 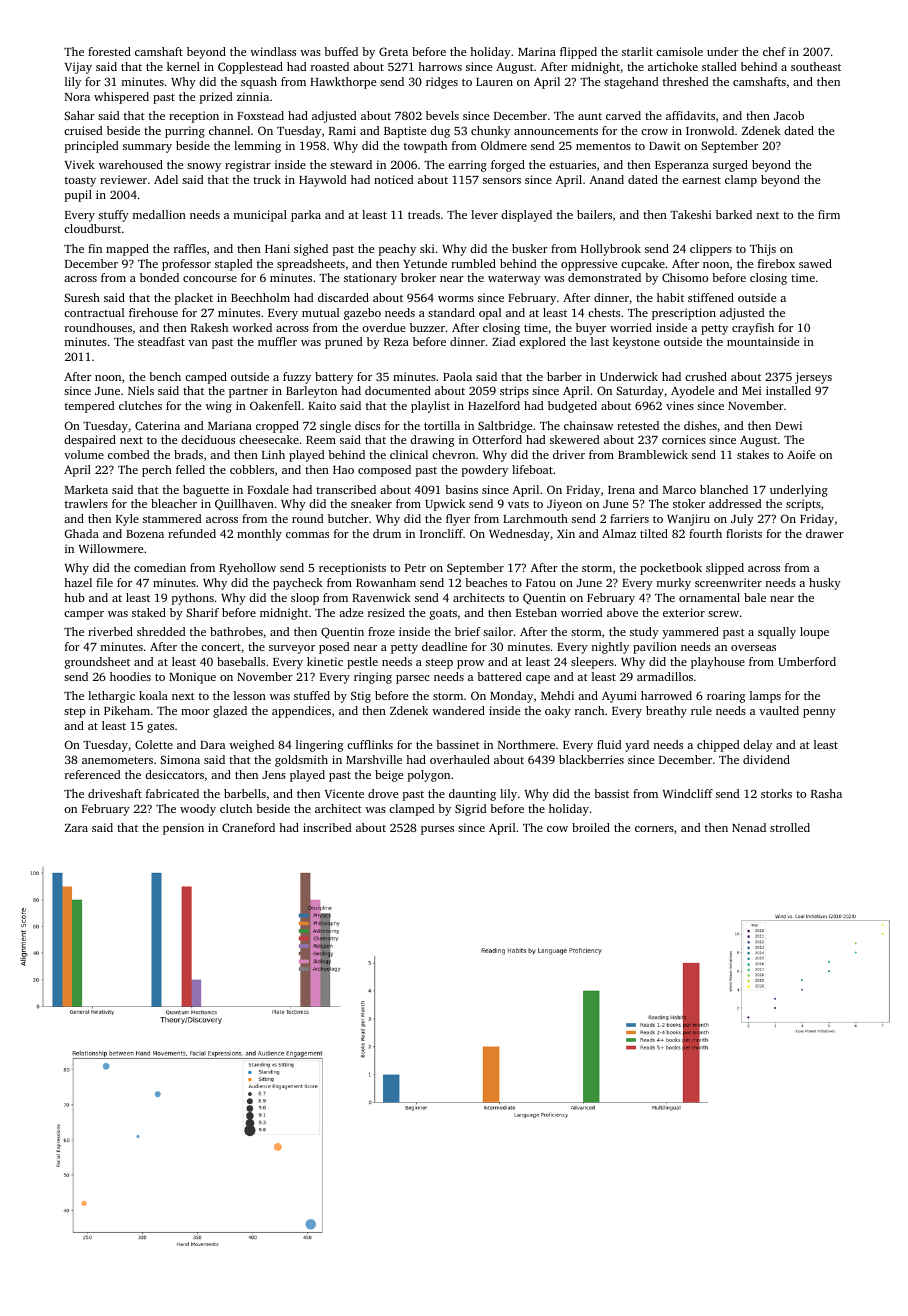 I want to click on forested, so click(x=109, y=51).
